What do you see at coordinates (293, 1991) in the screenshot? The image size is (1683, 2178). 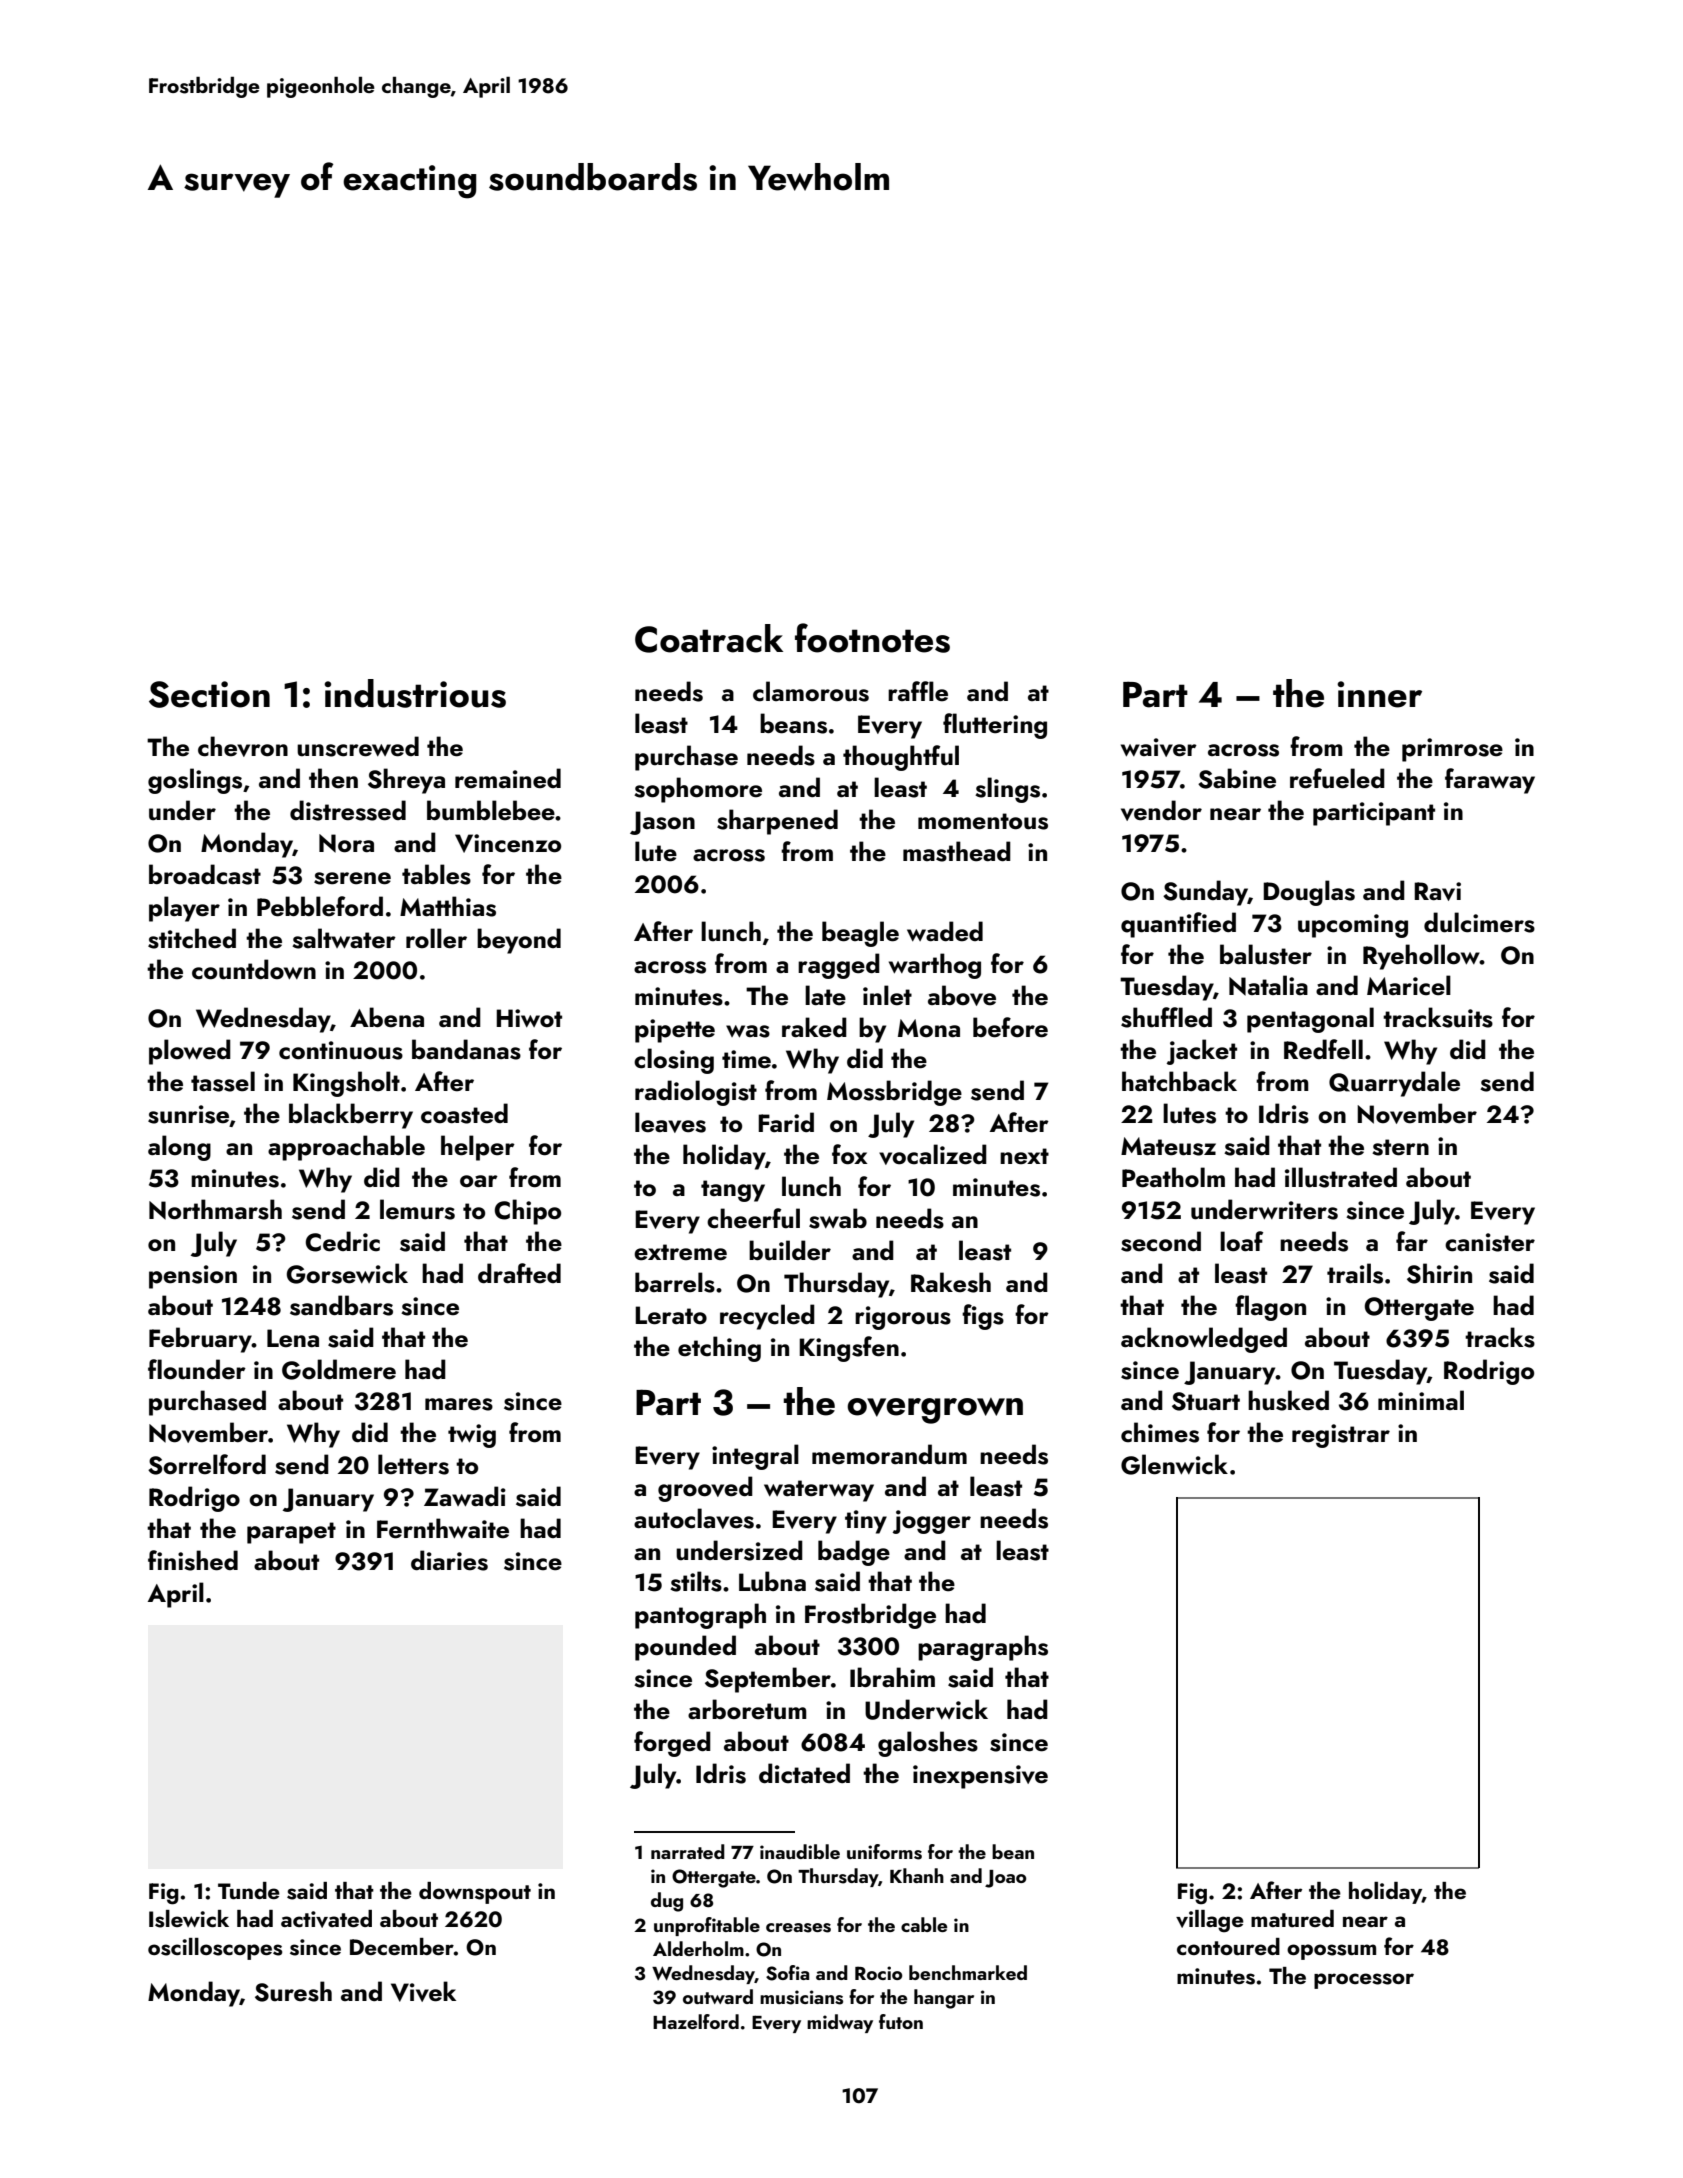 I see `Suresh` at bounding box center [293, 1991].
